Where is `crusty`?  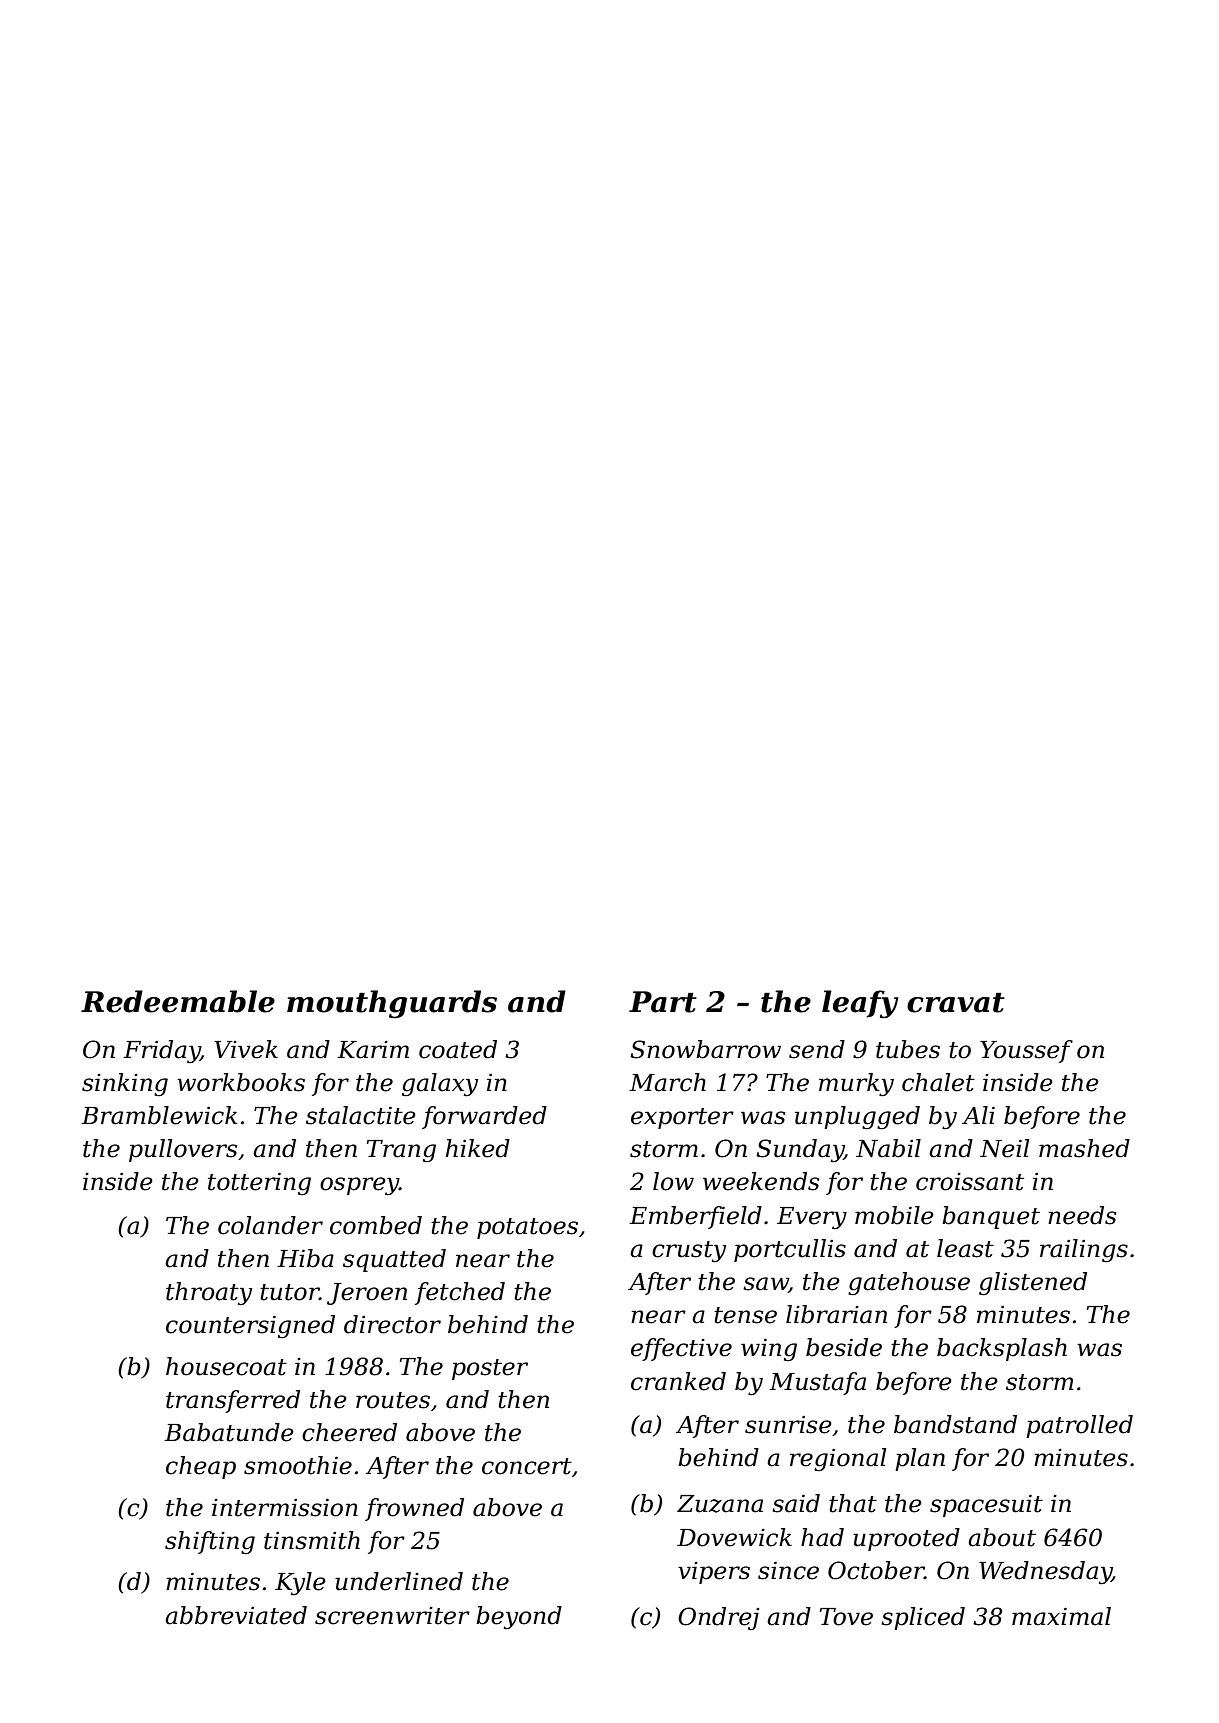
crusty is located at coordinates (689, 1252).
